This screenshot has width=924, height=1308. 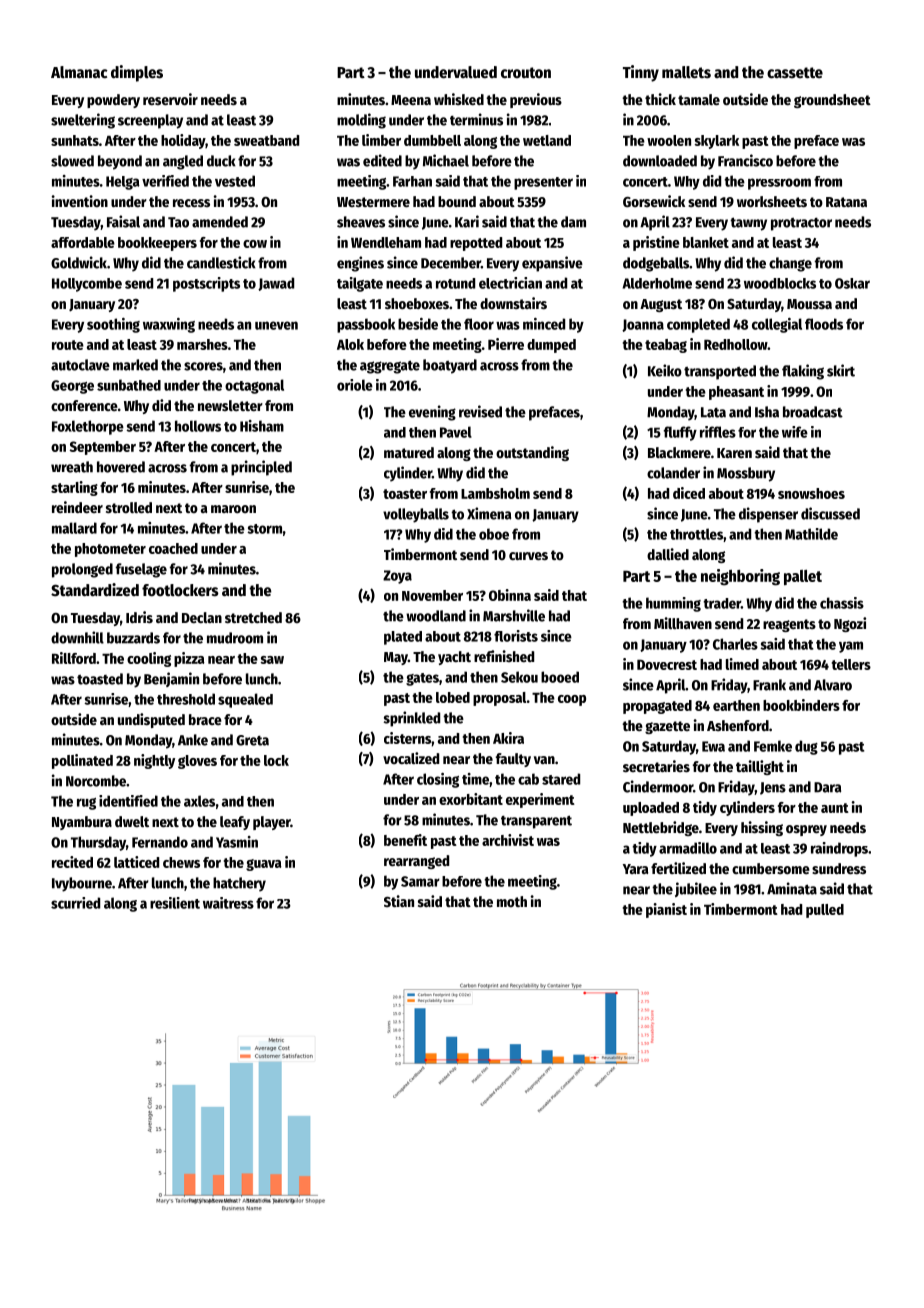 What do you see at coordinates (83, 121) in the screenshot?
I see `sweltering` at bounding box center [83, 121].
